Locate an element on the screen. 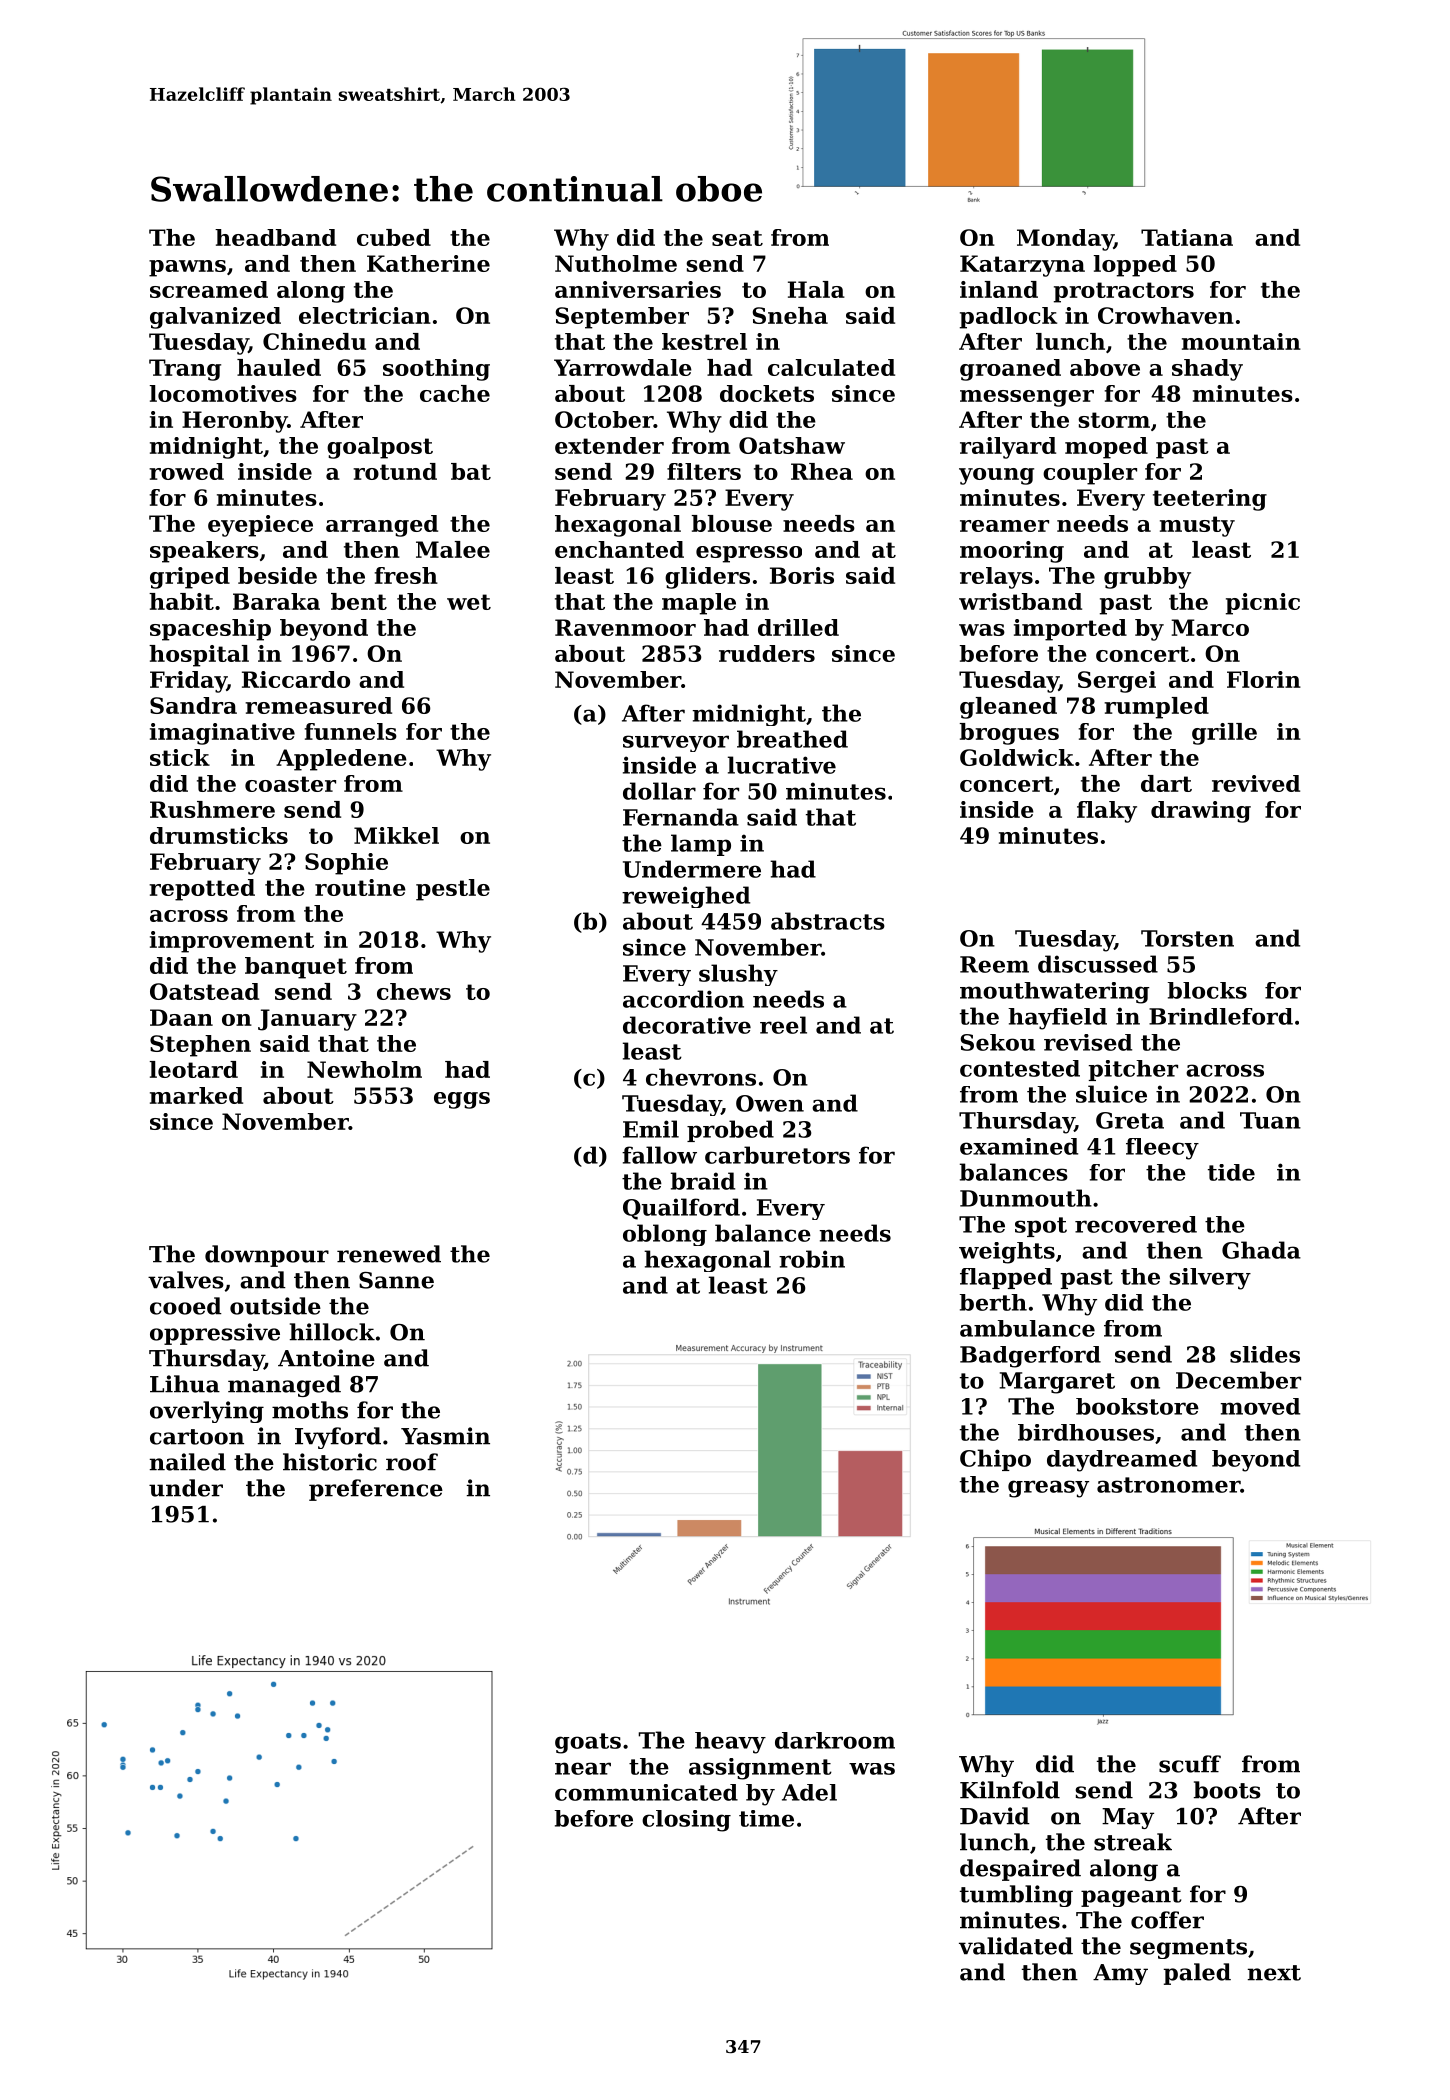 The width and height of the screenshot is (1450, 2100). Torsten is located at coordinates (1187, 938).
